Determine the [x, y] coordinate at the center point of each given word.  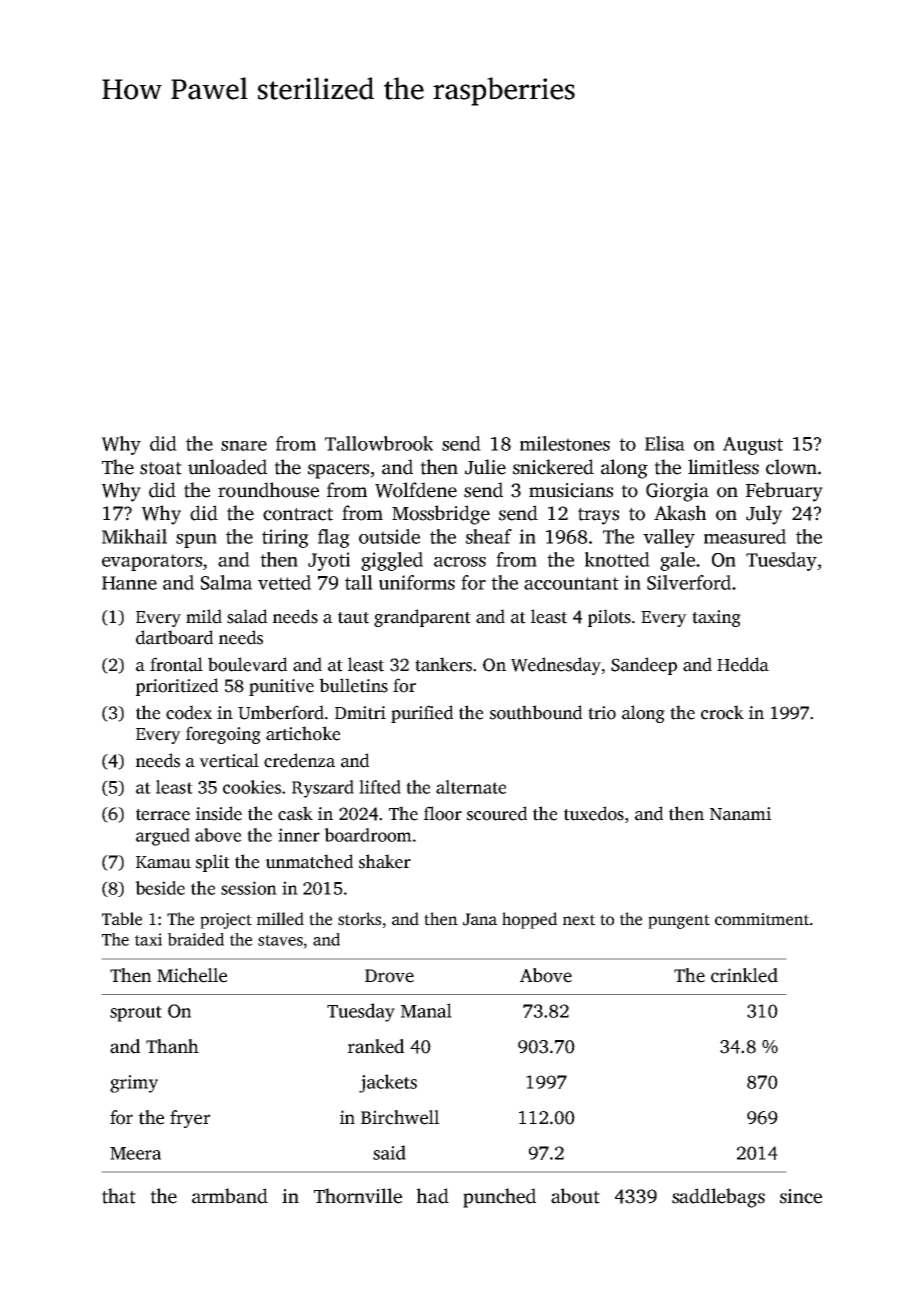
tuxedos [594, 813]
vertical [229, 760]
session [249, 888]
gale [677, 561]
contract [298, 514]
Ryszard [323, 789]
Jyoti [329, 561]
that [119, 1196]
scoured [497, 813]
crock [722, 712]
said [389, 1152]
